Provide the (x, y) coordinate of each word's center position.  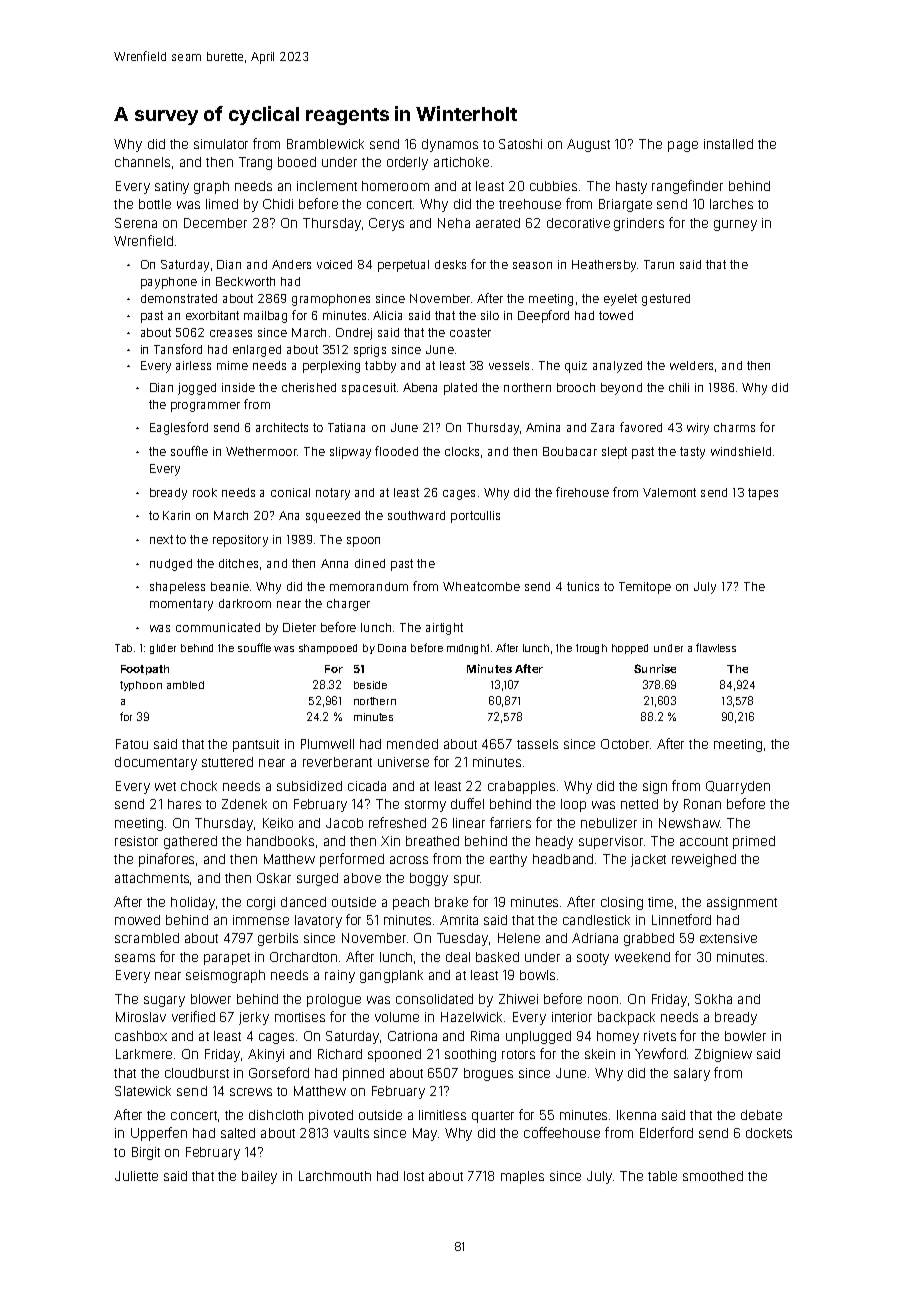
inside (238, 387)
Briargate (625, 205)
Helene (519, 938)
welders (691, 365)
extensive (728, 938)
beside (370, 685)
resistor (136, 841)
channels (142, 162)
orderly (407, 163)
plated (460, 389)
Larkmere (144, 1054)
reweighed (704, 860)
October (625, 744)
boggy (429, 879)
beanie (230, 586)
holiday (193, 903)
